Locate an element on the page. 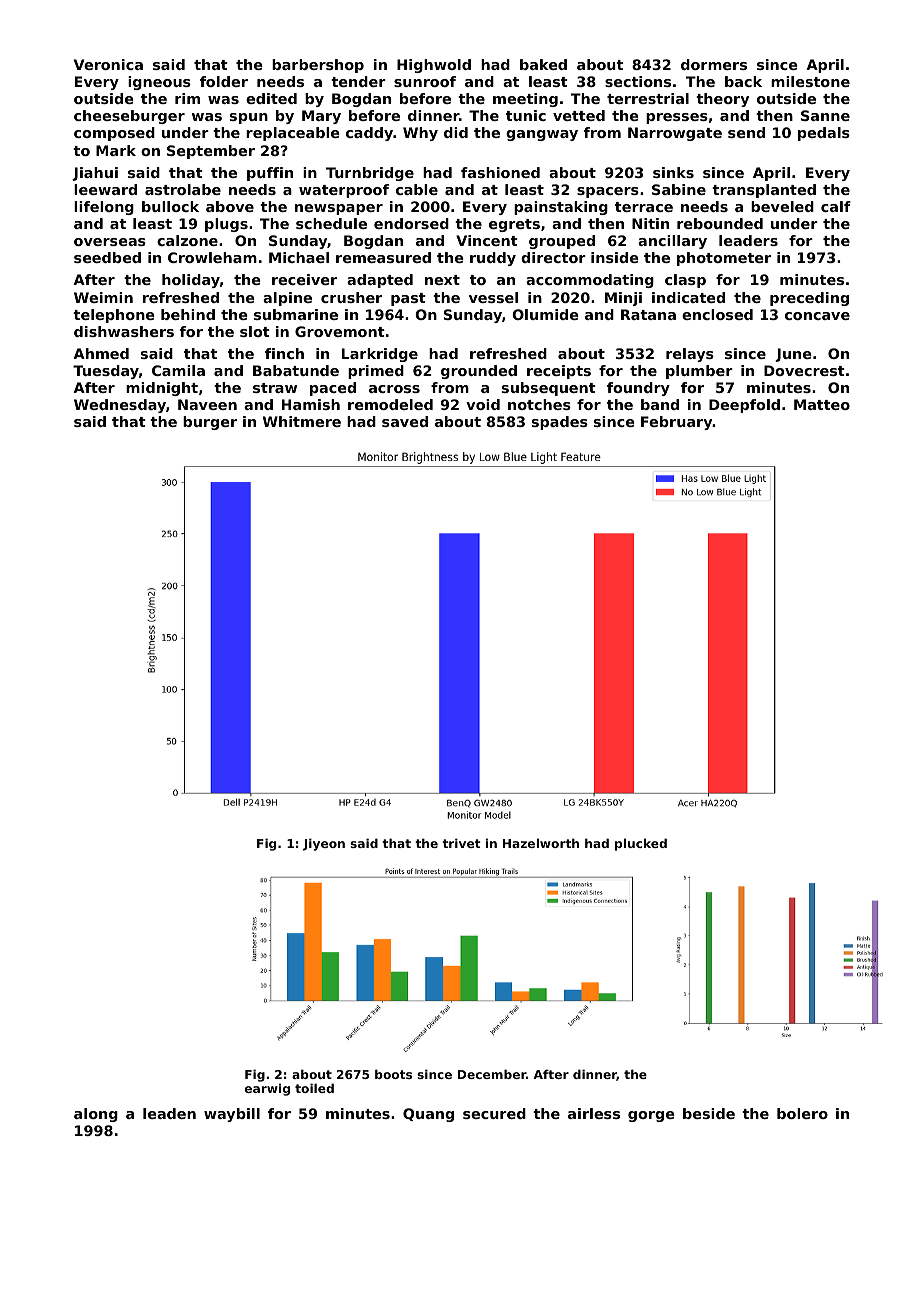 The image size is (924, 1308). folder is located at coordinates (224, 81).
